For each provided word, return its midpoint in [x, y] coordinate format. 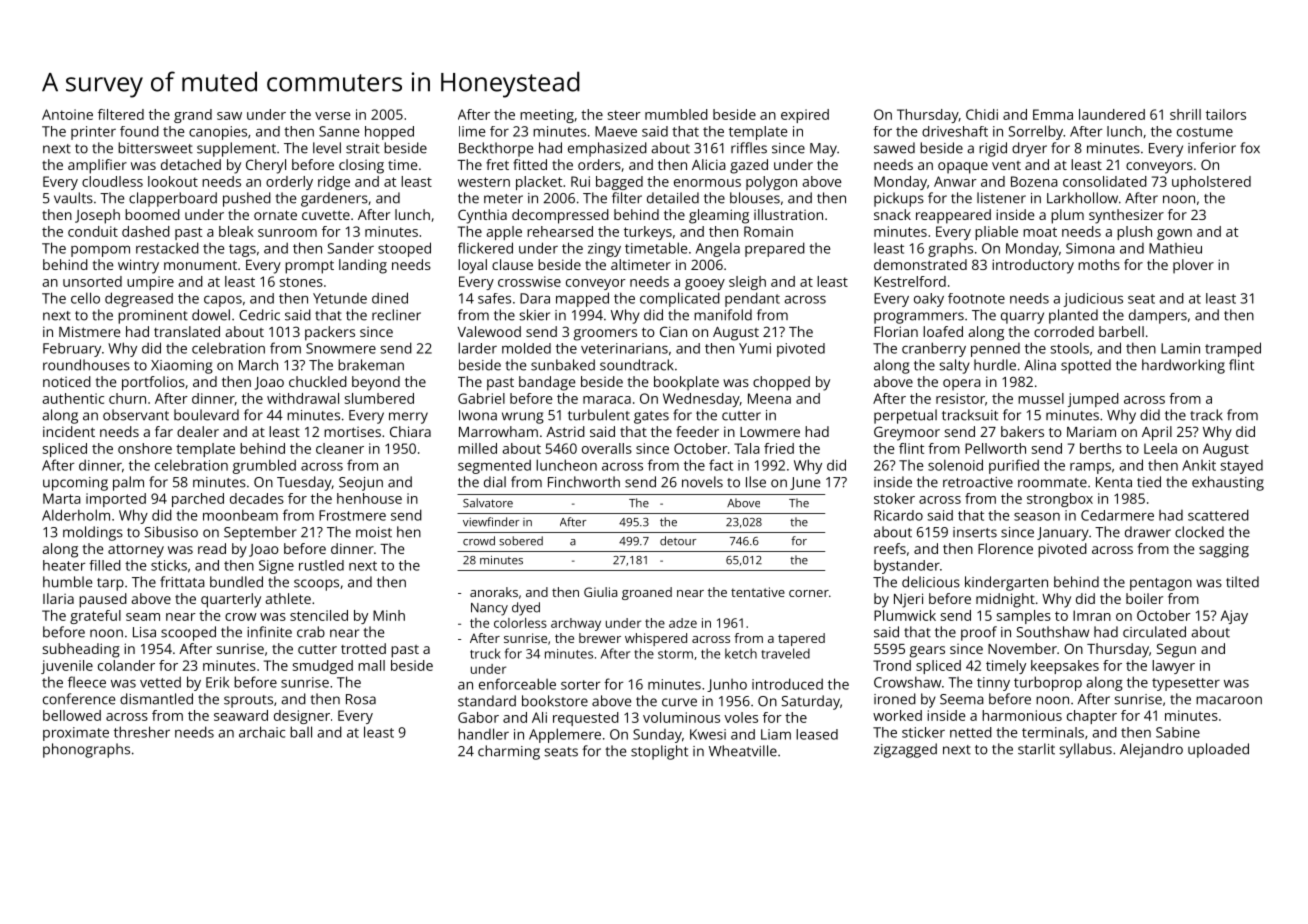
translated [187, 331]
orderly [289, 183]
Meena [769, 398]
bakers [1022, 431]
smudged [323, 667]
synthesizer [1126, 216]
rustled [321, 565]
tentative [758, 592]
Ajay [1234, 617]
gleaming [719, 216]
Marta [62, 498]
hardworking [1183, 366]
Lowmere [770, 432]
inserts [975, 532]
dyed [526, 609]
